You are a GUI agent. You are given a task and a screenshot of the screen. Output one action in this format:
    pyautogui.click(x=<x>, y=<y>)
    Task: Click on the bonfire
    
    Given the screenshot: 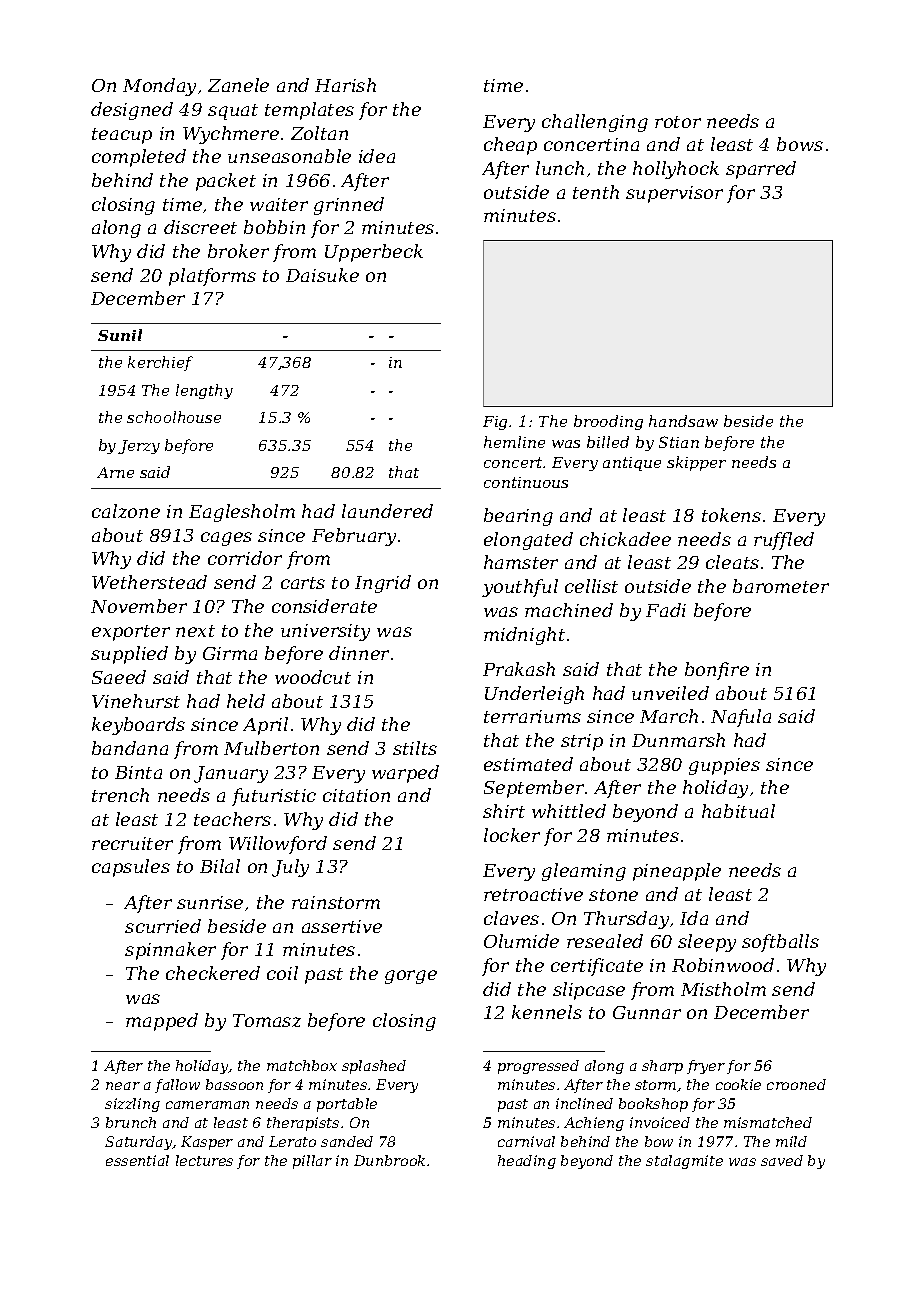 What is the action you would take?
    pyautogui.click(x=717, y=671)
